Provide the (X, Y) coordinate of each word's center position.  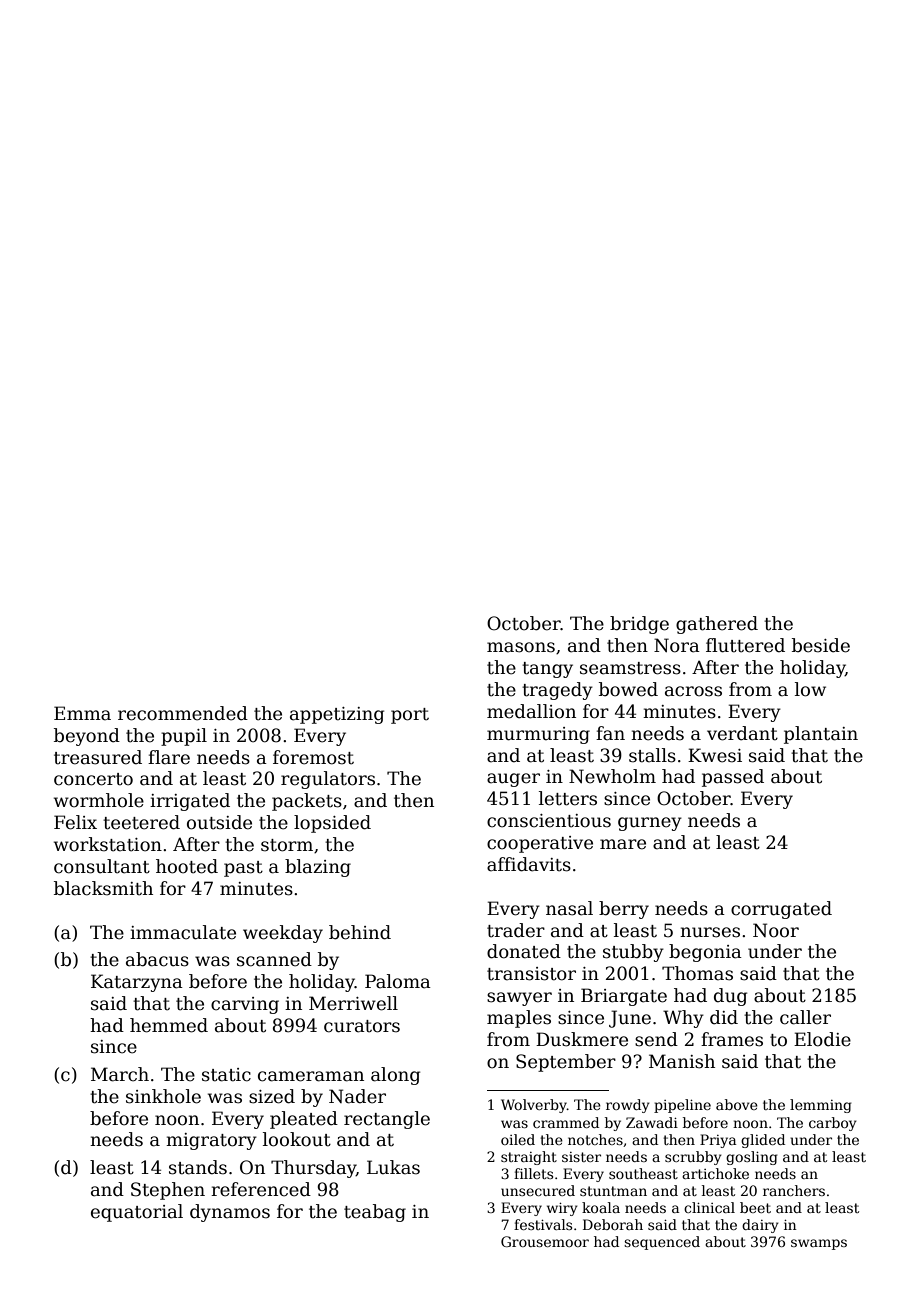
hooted (187, 866)
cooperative (540, 844)
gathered (717, 625)
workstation (108, 844)
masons (521, 647)
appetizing (337, 715)
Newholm (612, 776)
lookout (297, 1139)
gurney (650, 824)
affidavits (529, 864)
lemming (821, 1106)
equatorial (137, 1213)
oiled (518, 1139)
